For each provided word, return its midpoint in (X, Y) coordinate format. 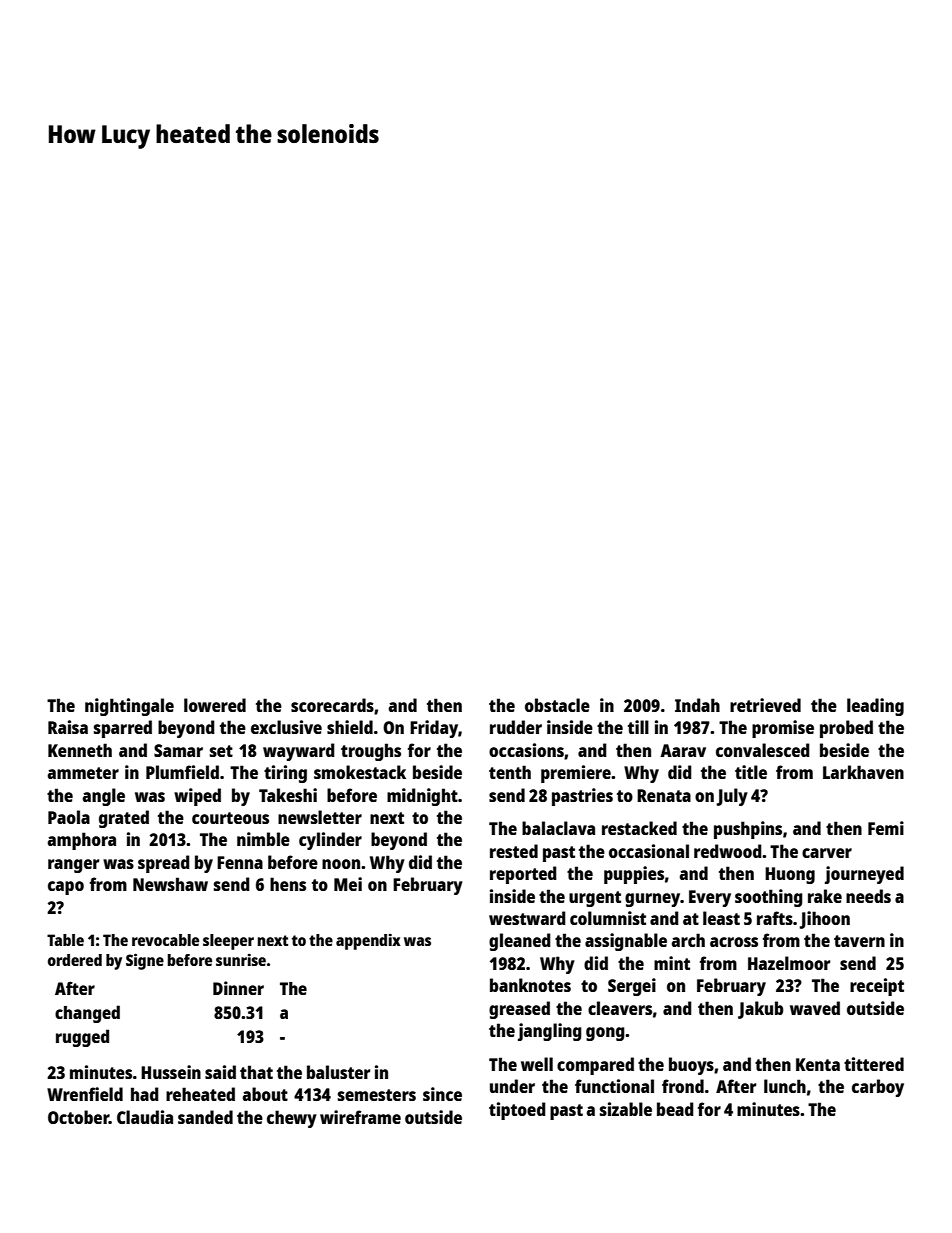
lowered (215, 705)
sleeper (228, 942)
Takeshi (288, 795)
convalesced (763, 750)
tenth (510, 772)
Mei (348, 884)
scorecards (332, 705)
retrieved (765, 705)
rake (825, 896)
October (78, 1117)
